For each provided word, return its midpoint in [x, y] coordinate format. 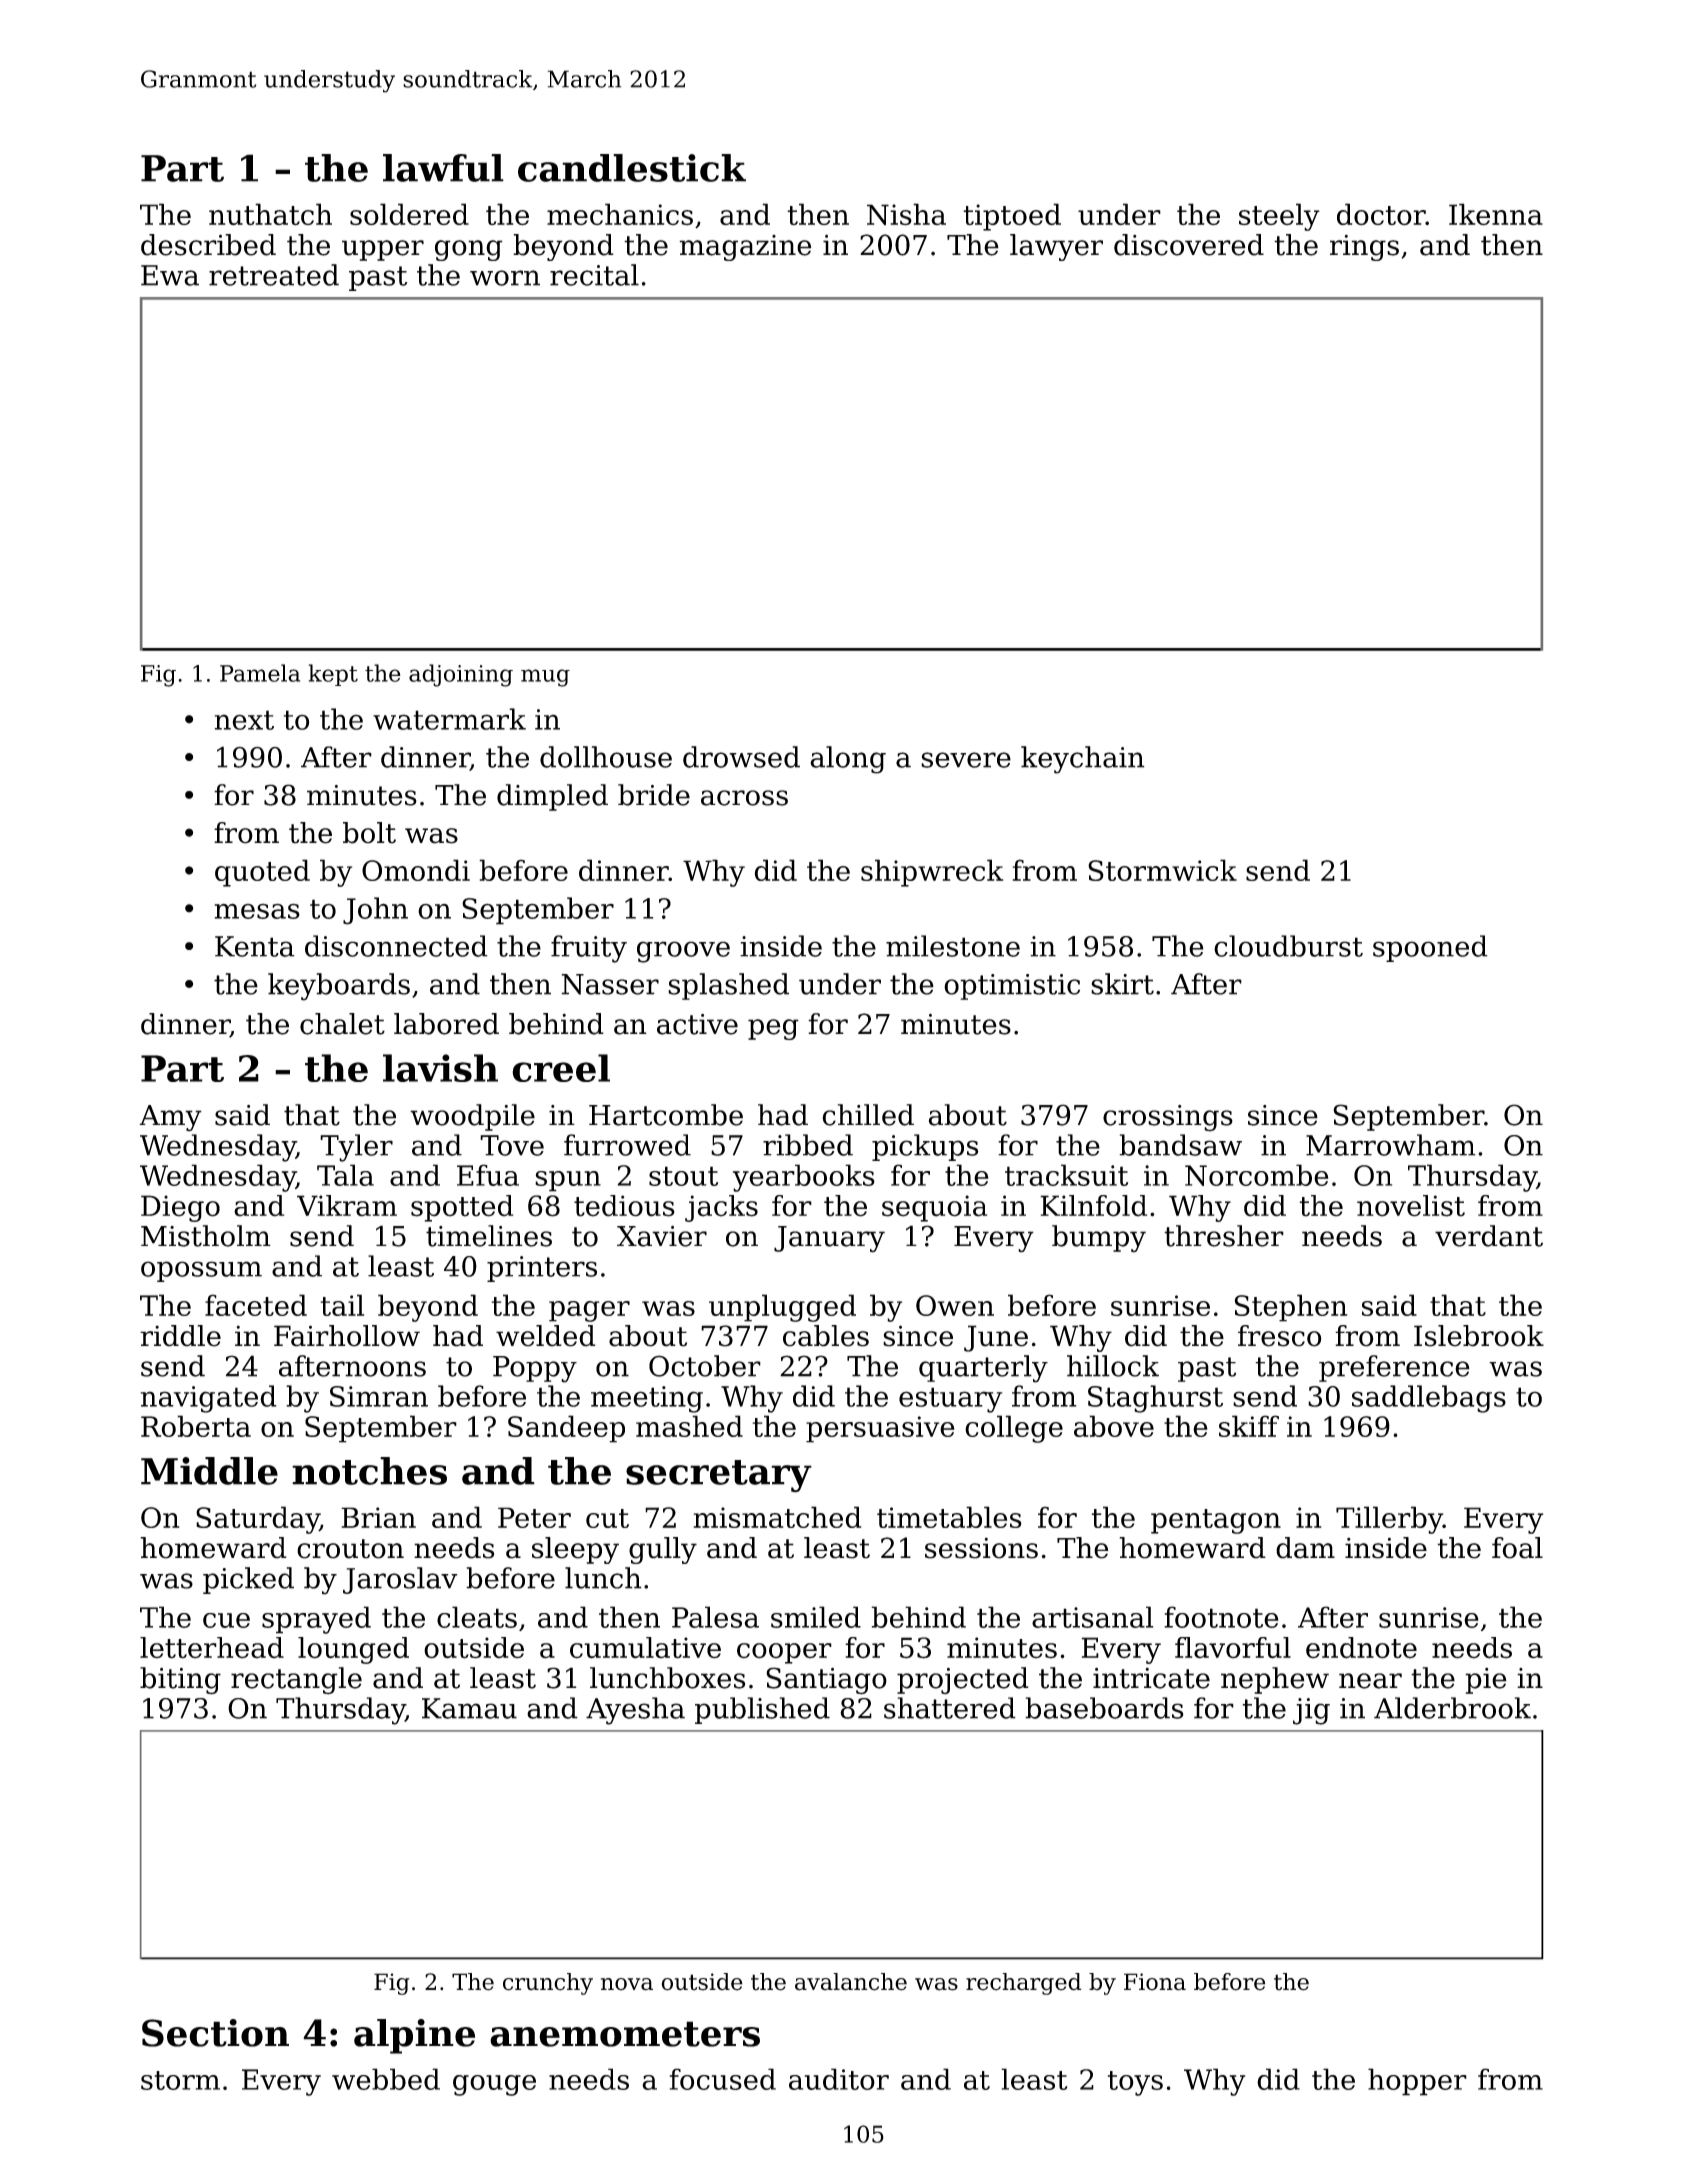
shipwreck [932, 873]
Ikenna [1496, 214]
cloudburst [1288, 946]
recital [594, 275]
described [208, 245]
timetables [949, 1517]
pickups [925, 1147]
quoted [262, 873]
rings [1364, 248]
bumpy [1099, 1239]
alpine [414, 2036]
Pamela [260, 673]
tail [342, 1305]
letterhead [212, 1648]
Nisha [906, 214]
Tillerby [1389, 1520]
